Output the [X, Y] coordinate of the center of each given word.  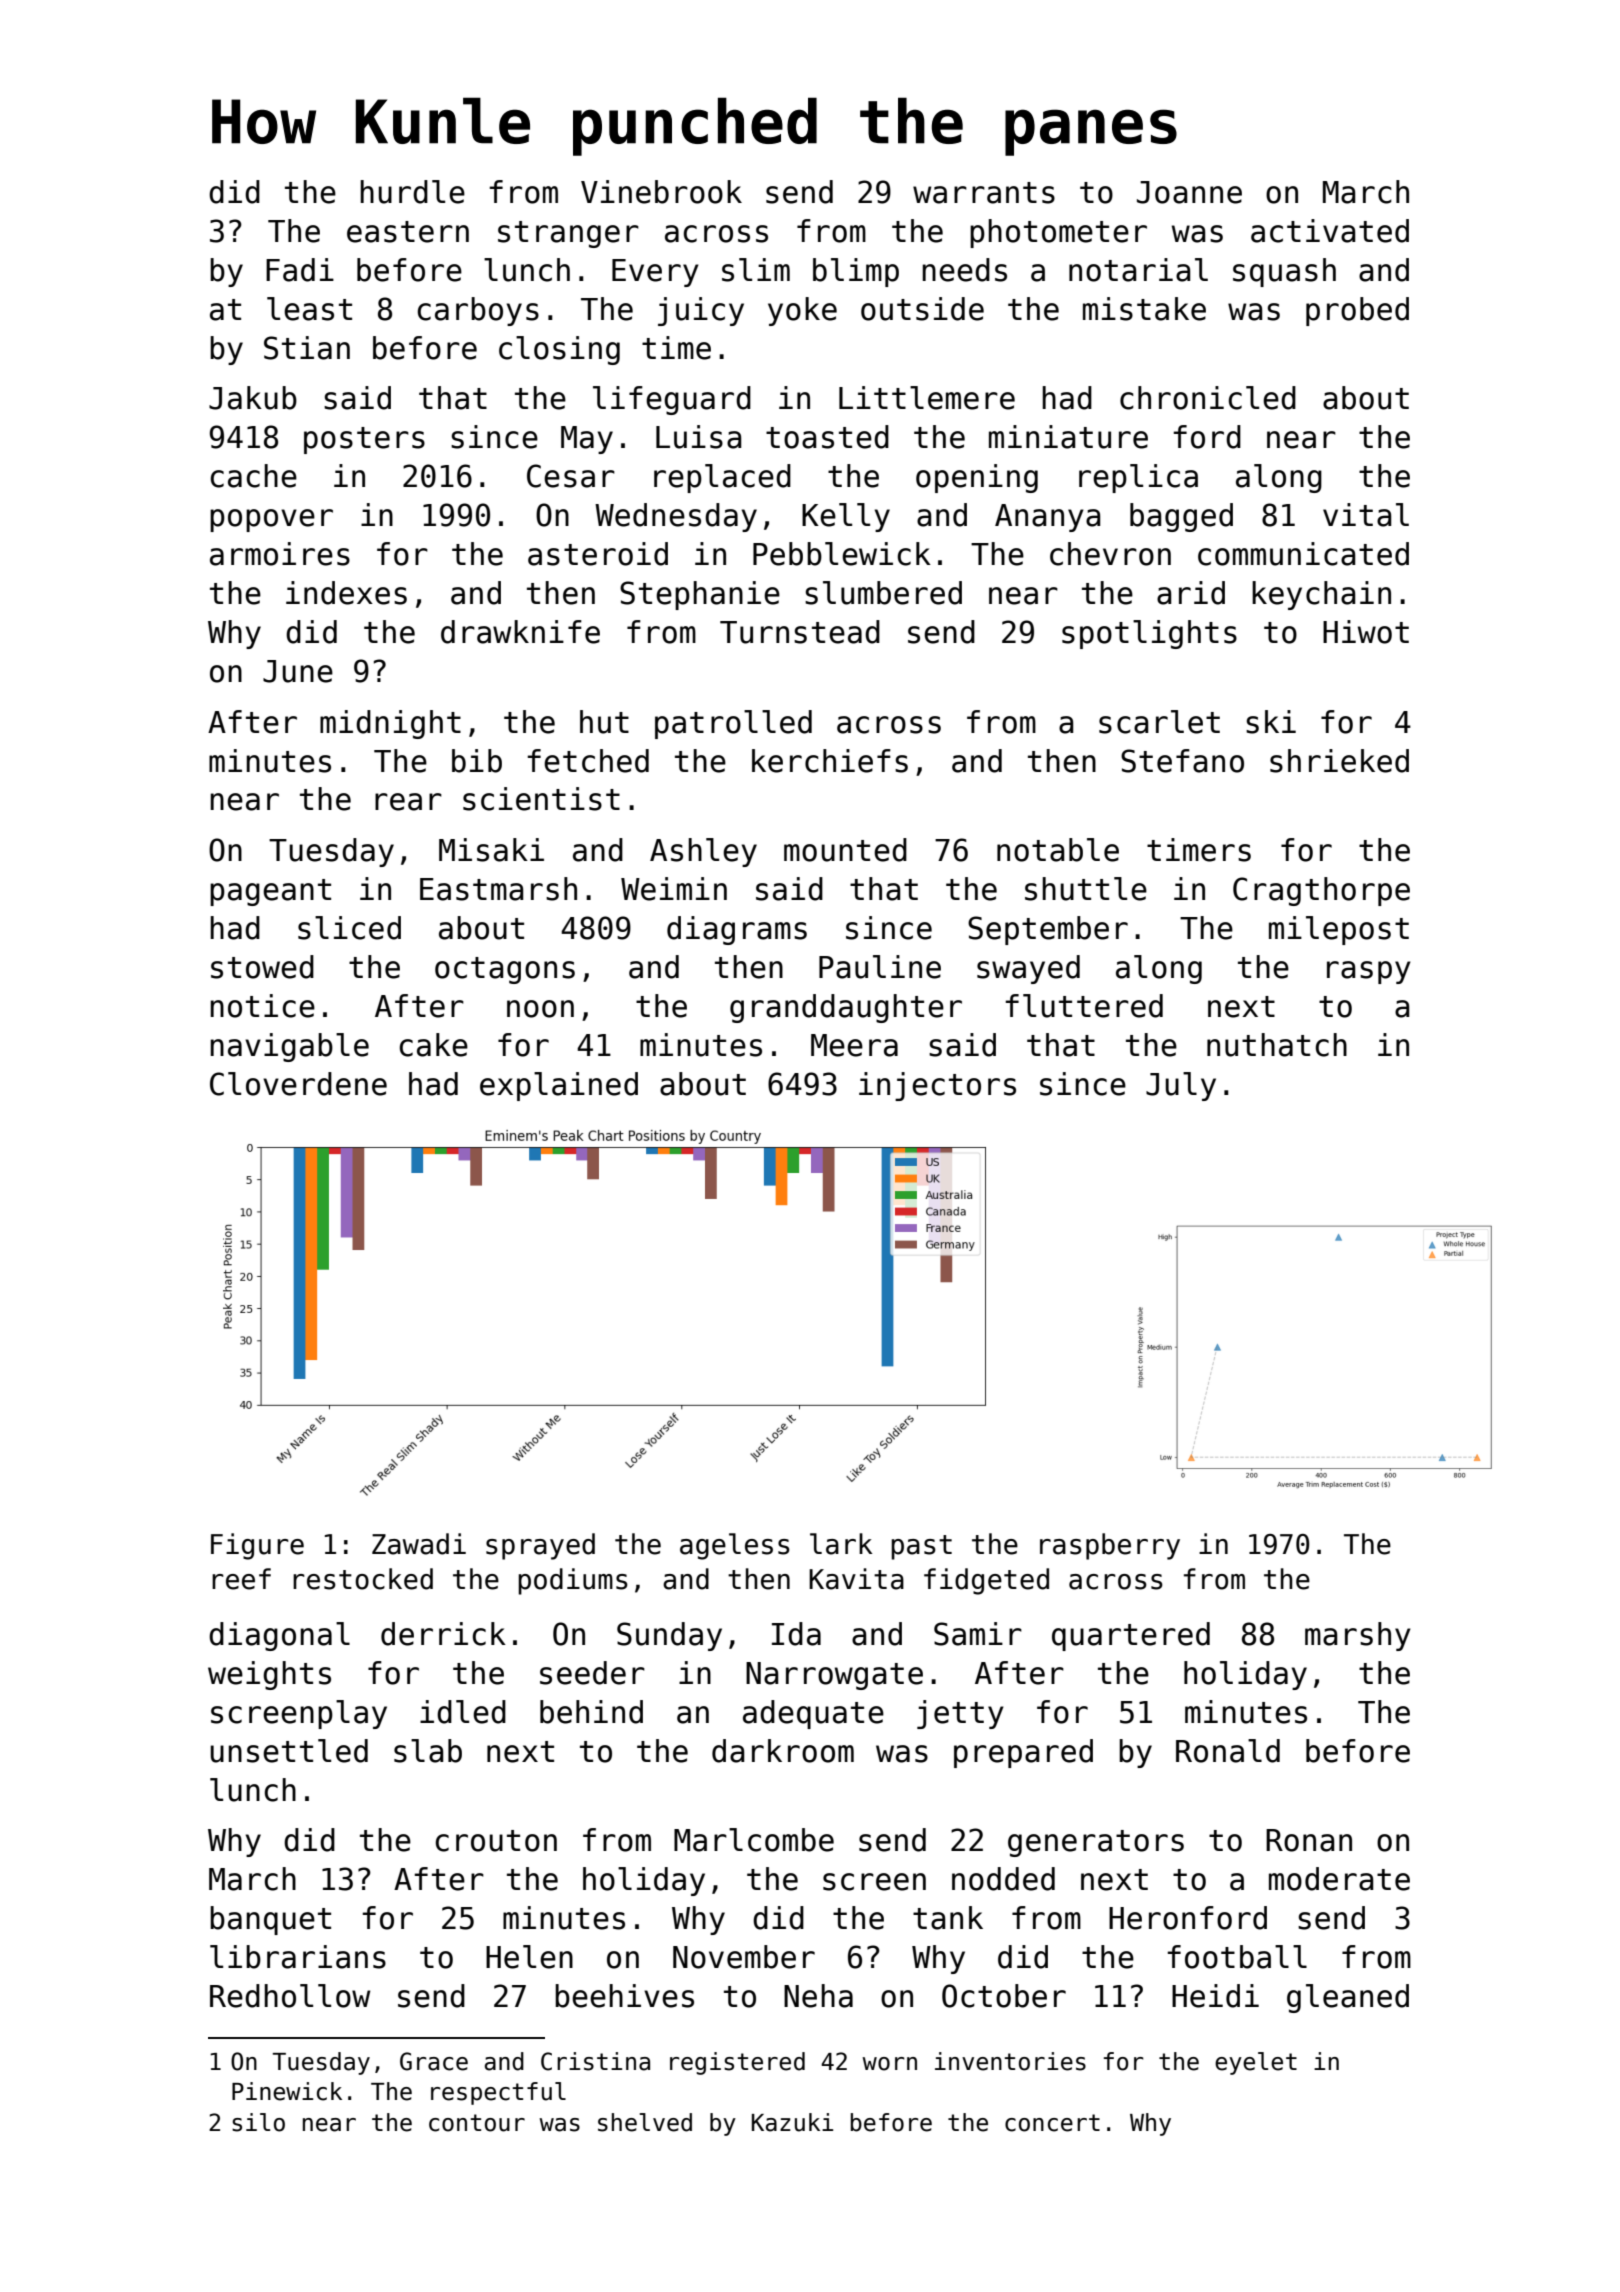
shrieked [1339, 761]
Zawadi [419, 1544]
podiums [573, 1581]
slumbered [883, 593]
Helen [529, 1957]
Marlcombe [754, 1840]
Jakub [253, 398]
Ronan [1309, 1840]
